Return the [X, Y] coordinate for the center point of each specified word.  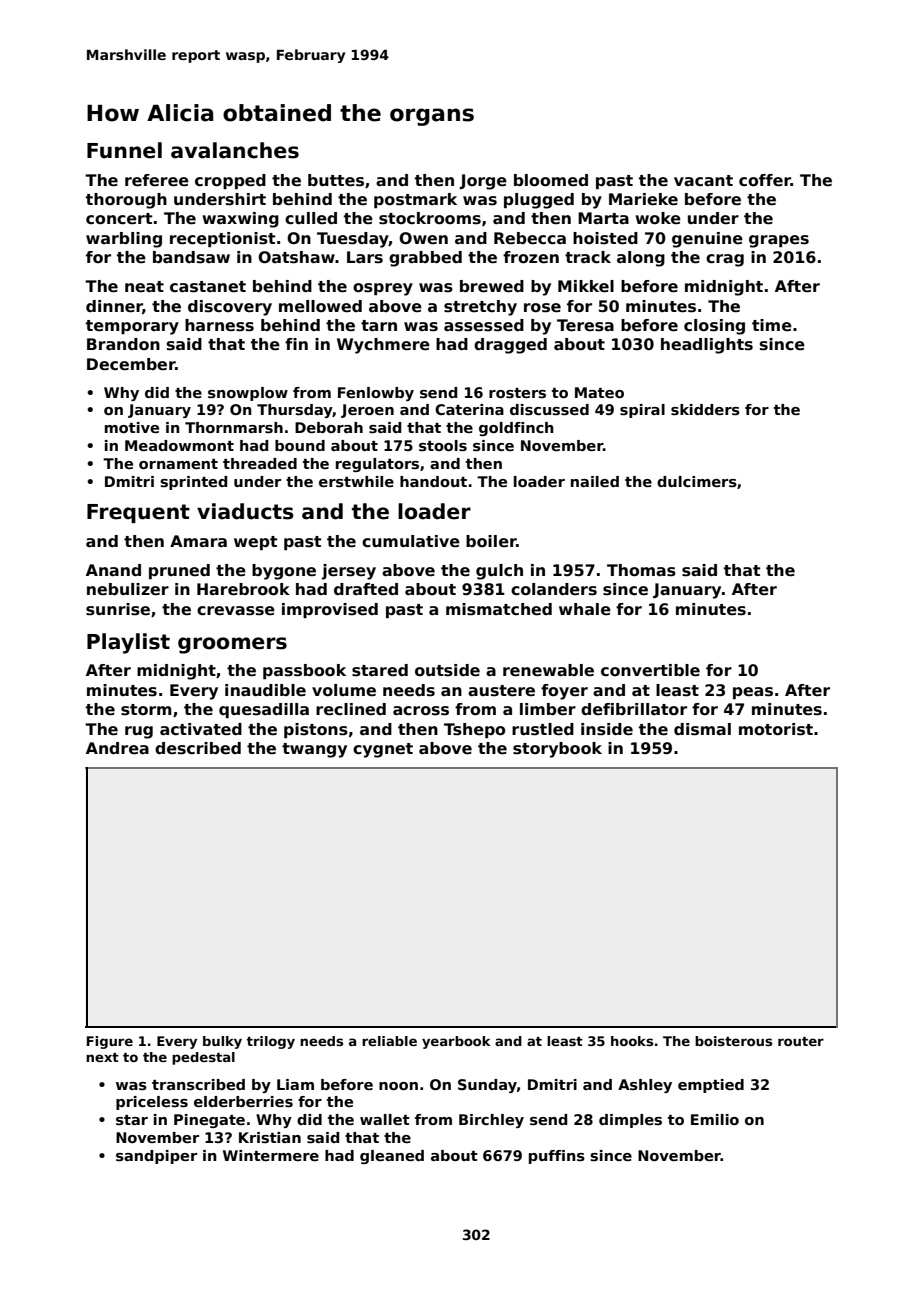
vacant [703, 180]
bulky [222, 1042]
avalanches [235, 150]
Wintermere [271, 1155]
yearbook [456, 1042]
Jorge [483, 182]
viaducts [245, 511]
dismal [702, 729]
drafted [366, 589]
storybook [557, 750]
